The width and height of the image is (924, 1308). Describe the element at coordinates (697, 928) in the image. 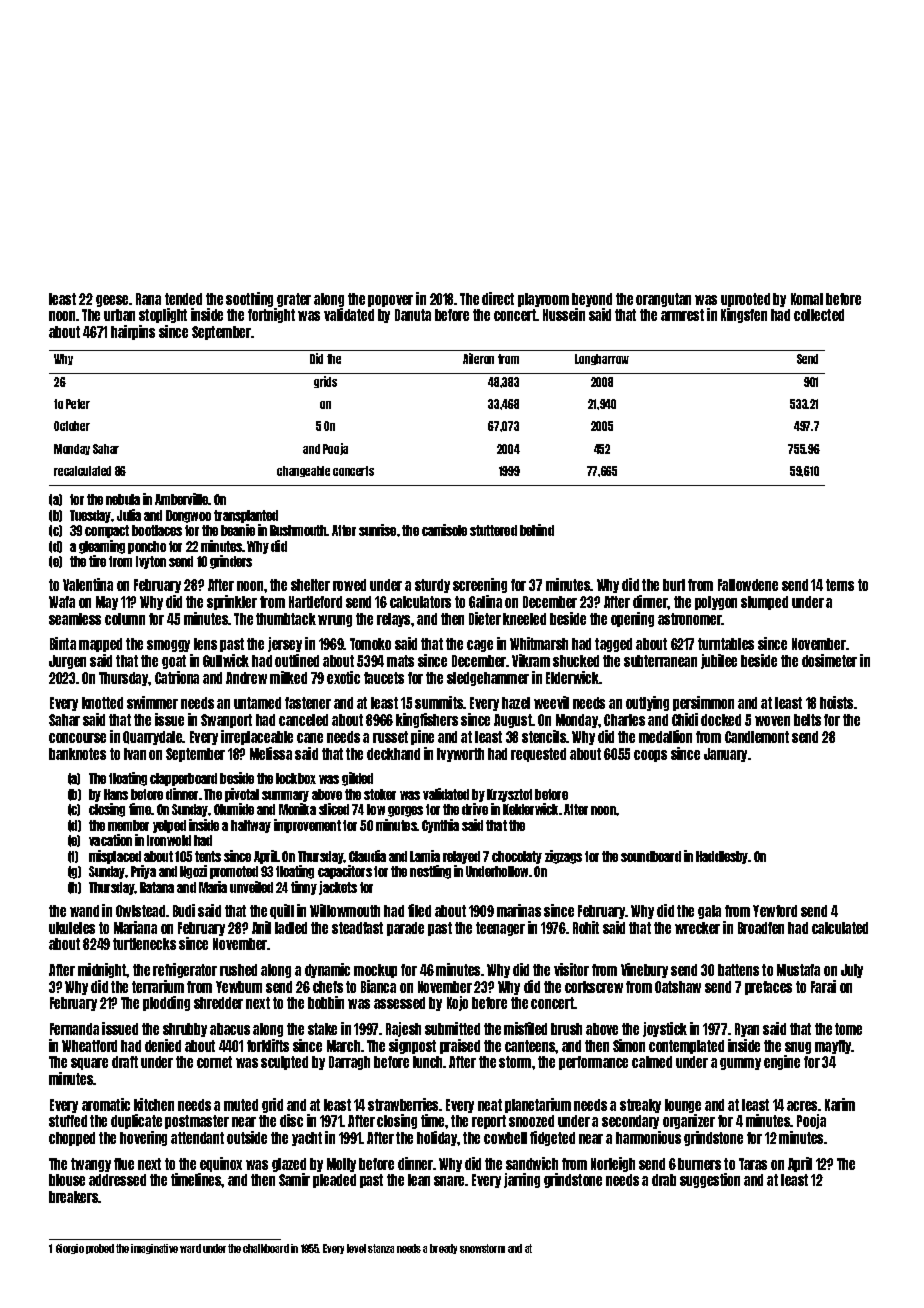

I see `wrecker` at that location.
